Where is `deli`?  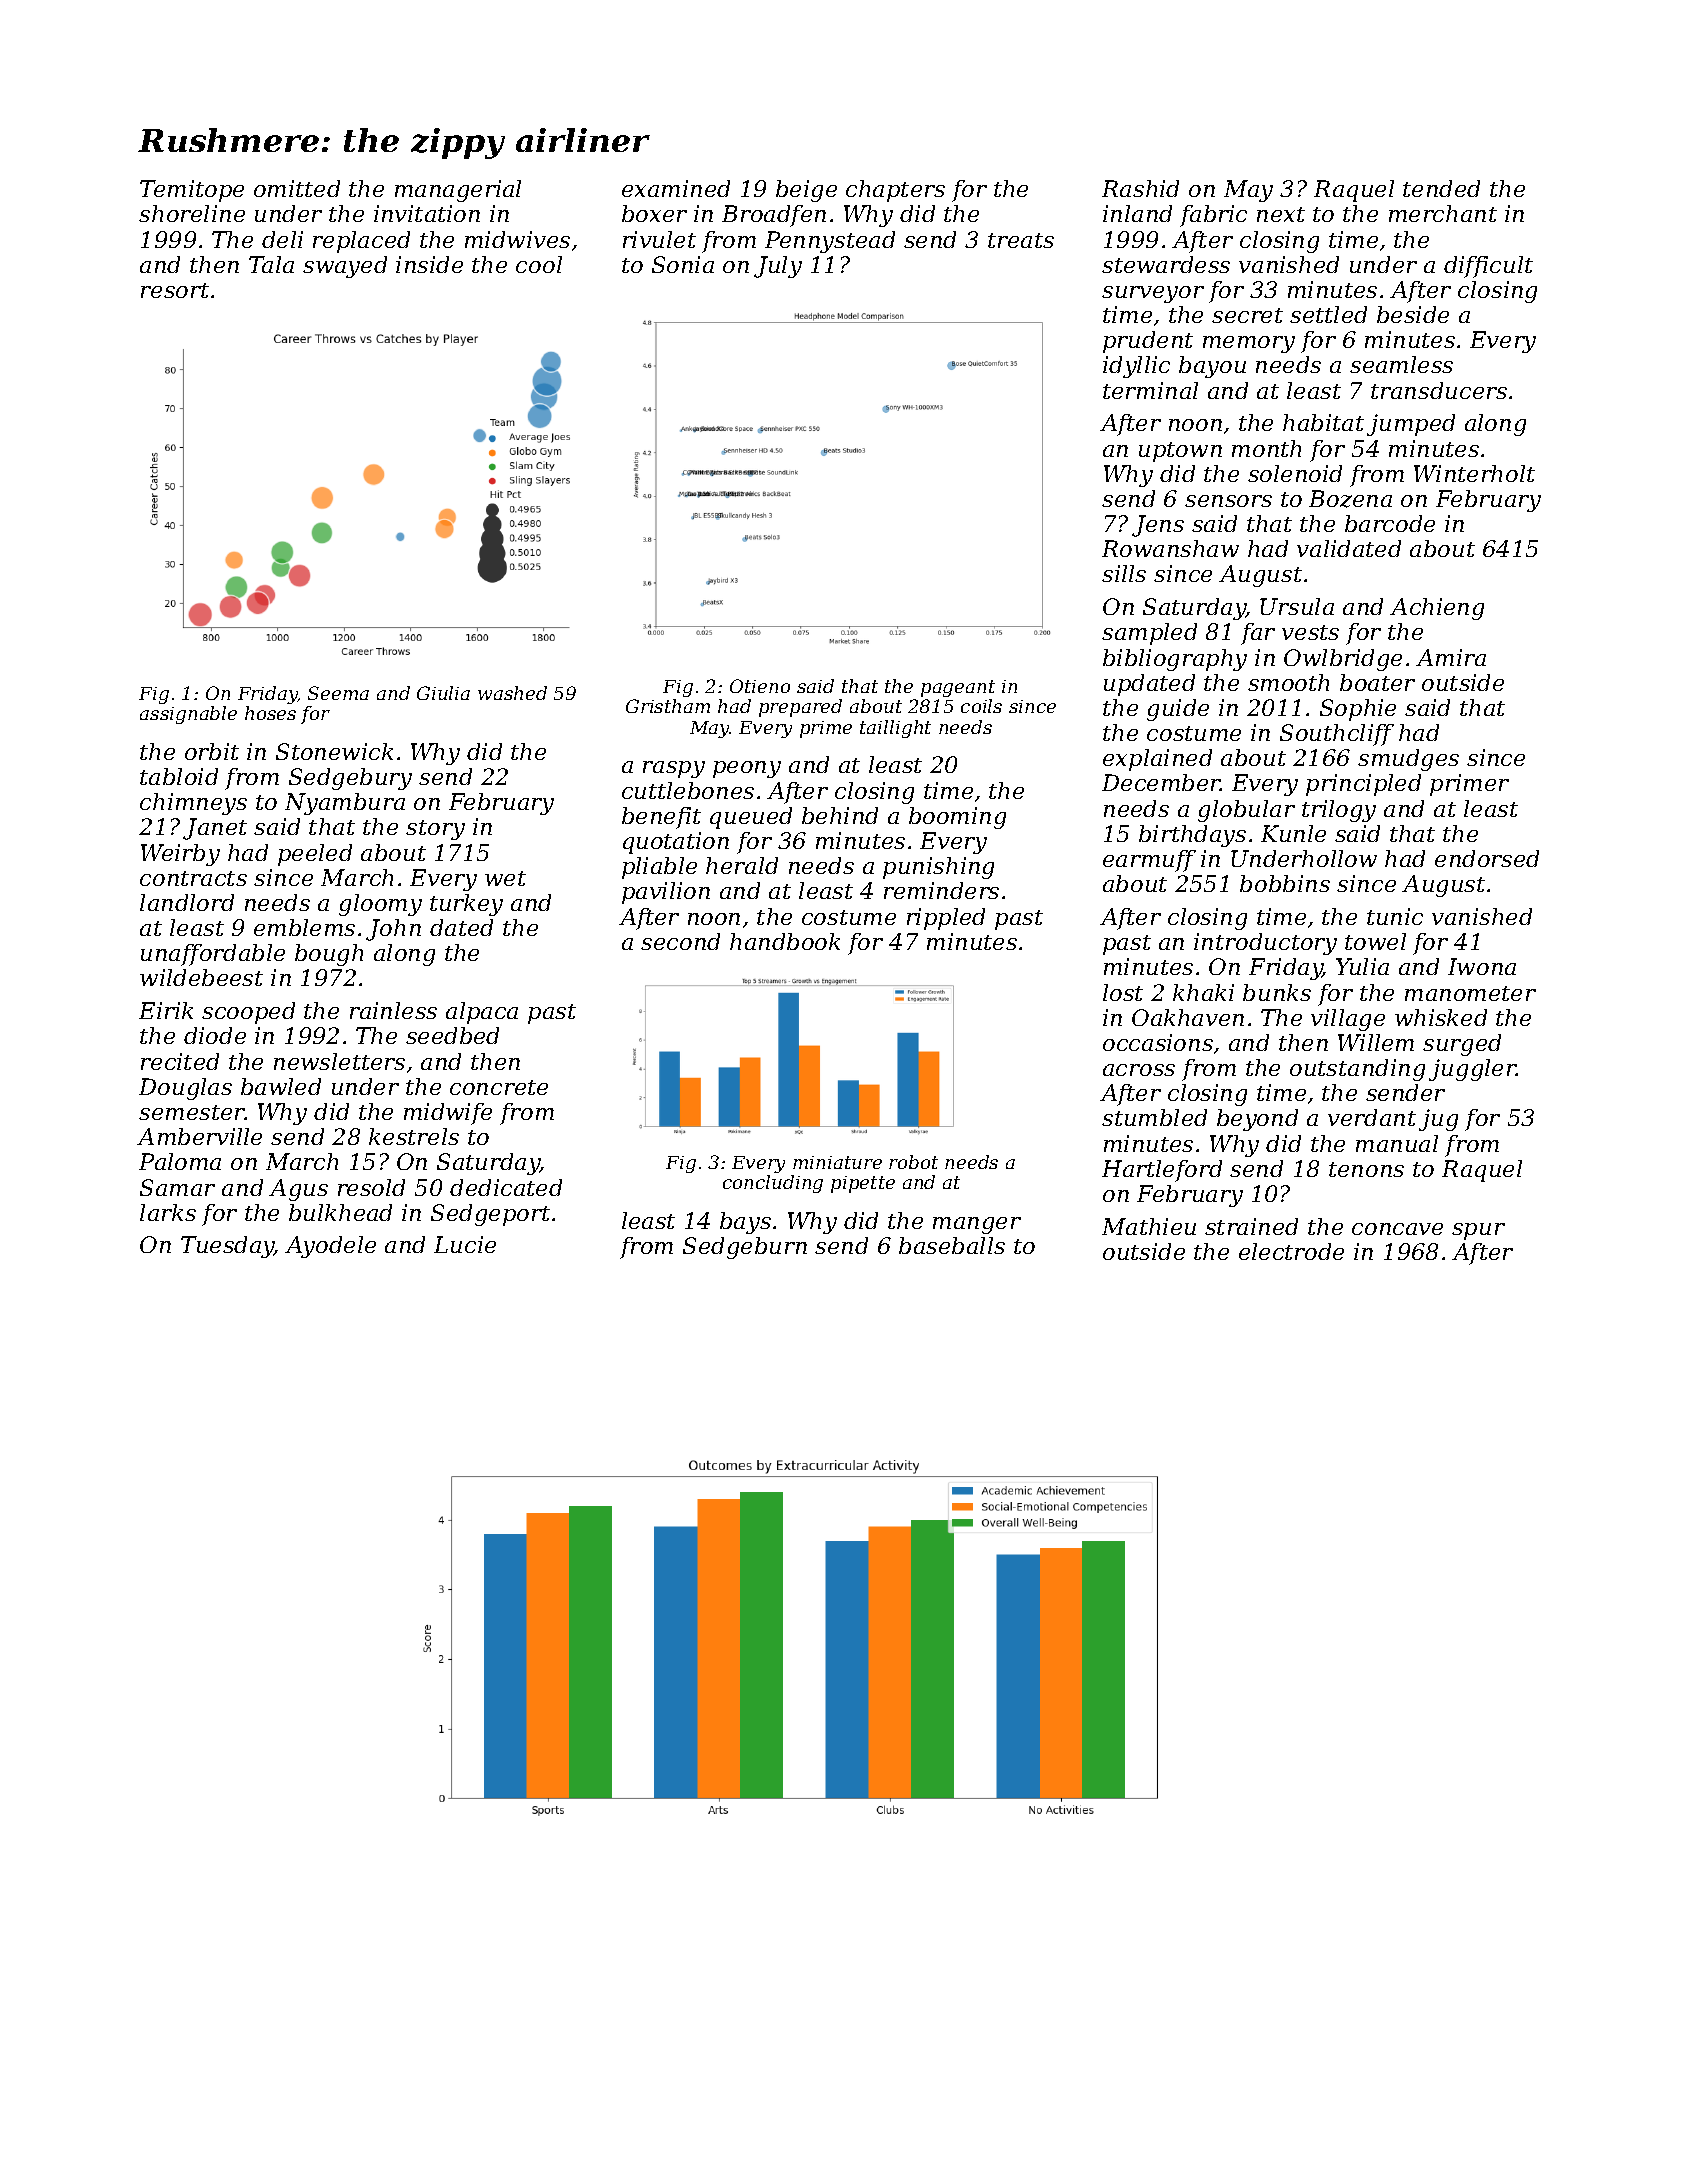
deli is located at coordinates (282, 239).
